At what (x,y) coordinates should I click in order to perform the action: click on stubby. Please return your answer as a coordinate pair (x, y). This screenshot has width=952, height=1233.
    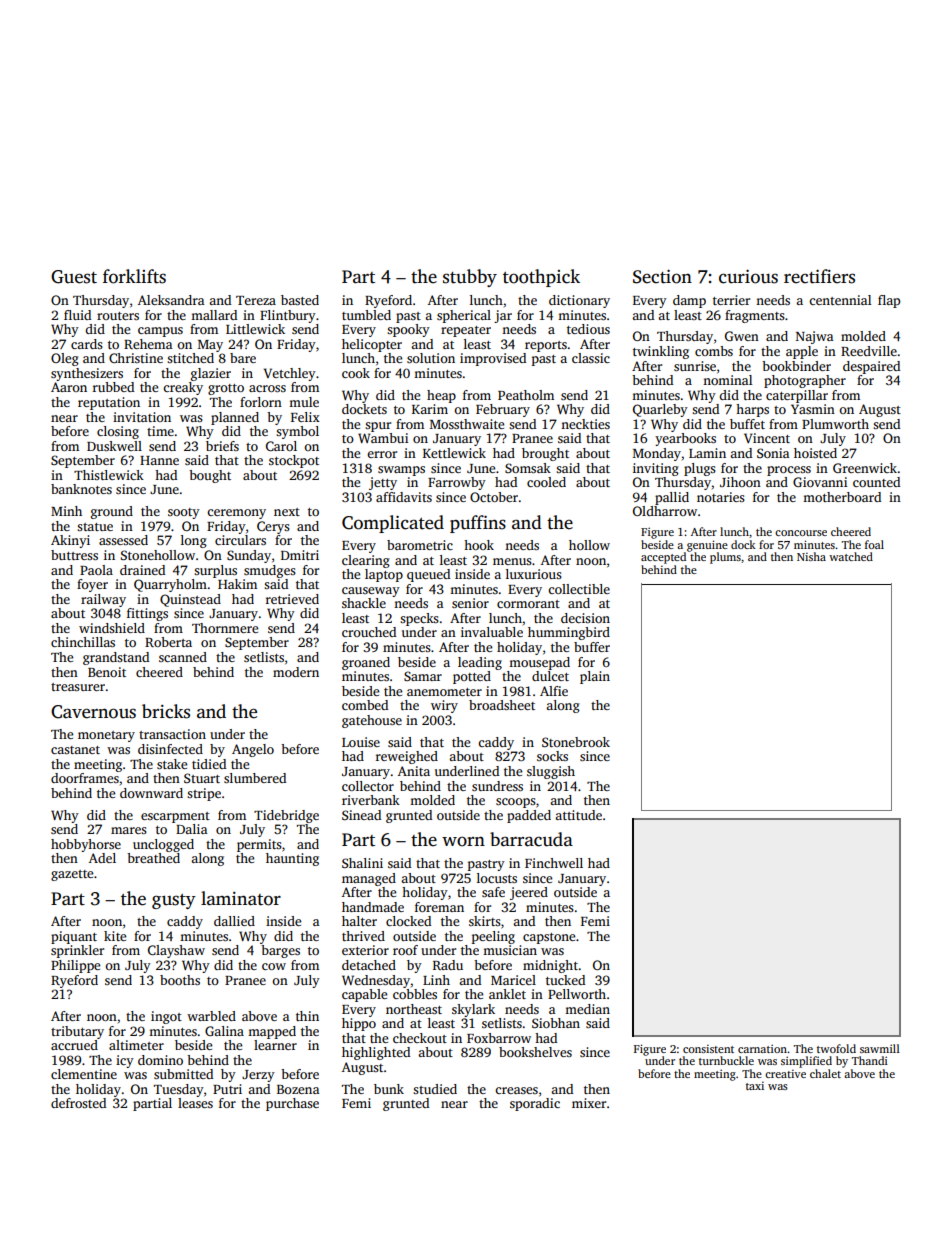
    Looking at the image, I should click on (470, 278).
